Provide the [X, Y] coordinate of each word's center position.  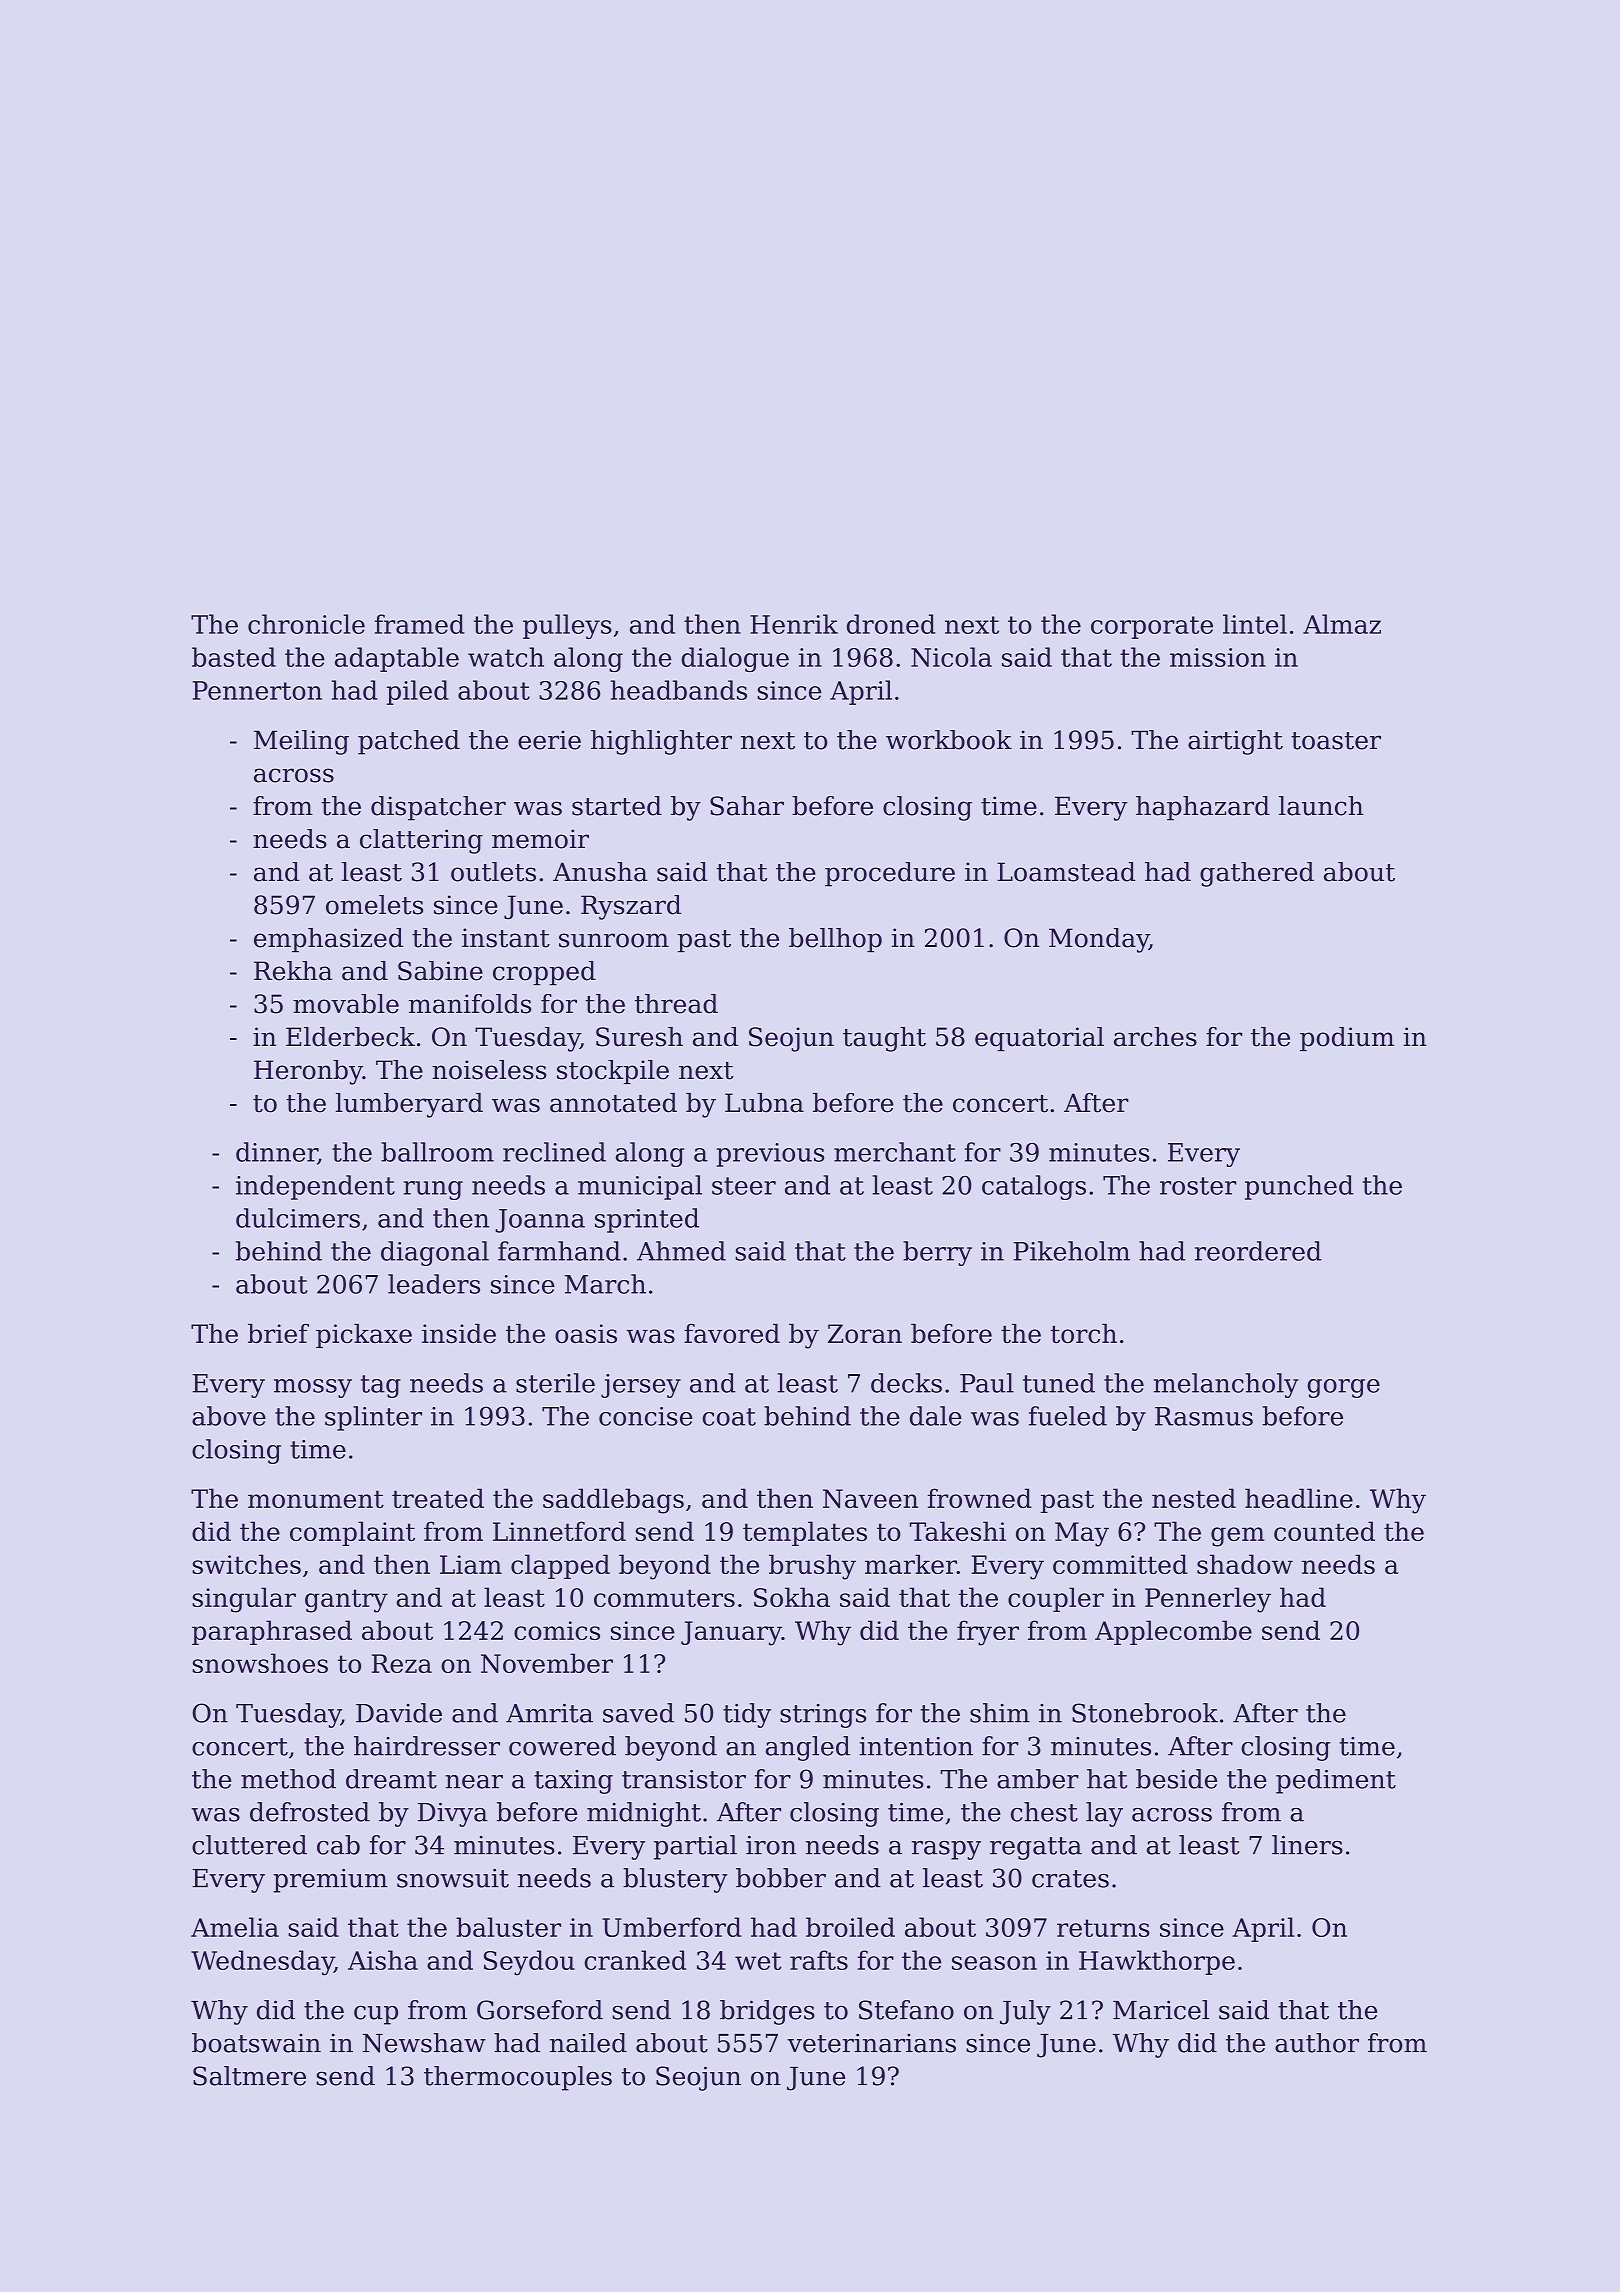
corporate [1152, 627]
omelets [374, 905]
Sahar [747, 806]
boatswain [256, 2043]
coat [729, 1417]
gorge [1343, 1388]
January [731, 1633]
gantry [346, 1601]
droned [891, 624]
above [229, 1416]
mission [1218, 657]
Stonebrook [1145, 1713]
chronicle [306, 624]
